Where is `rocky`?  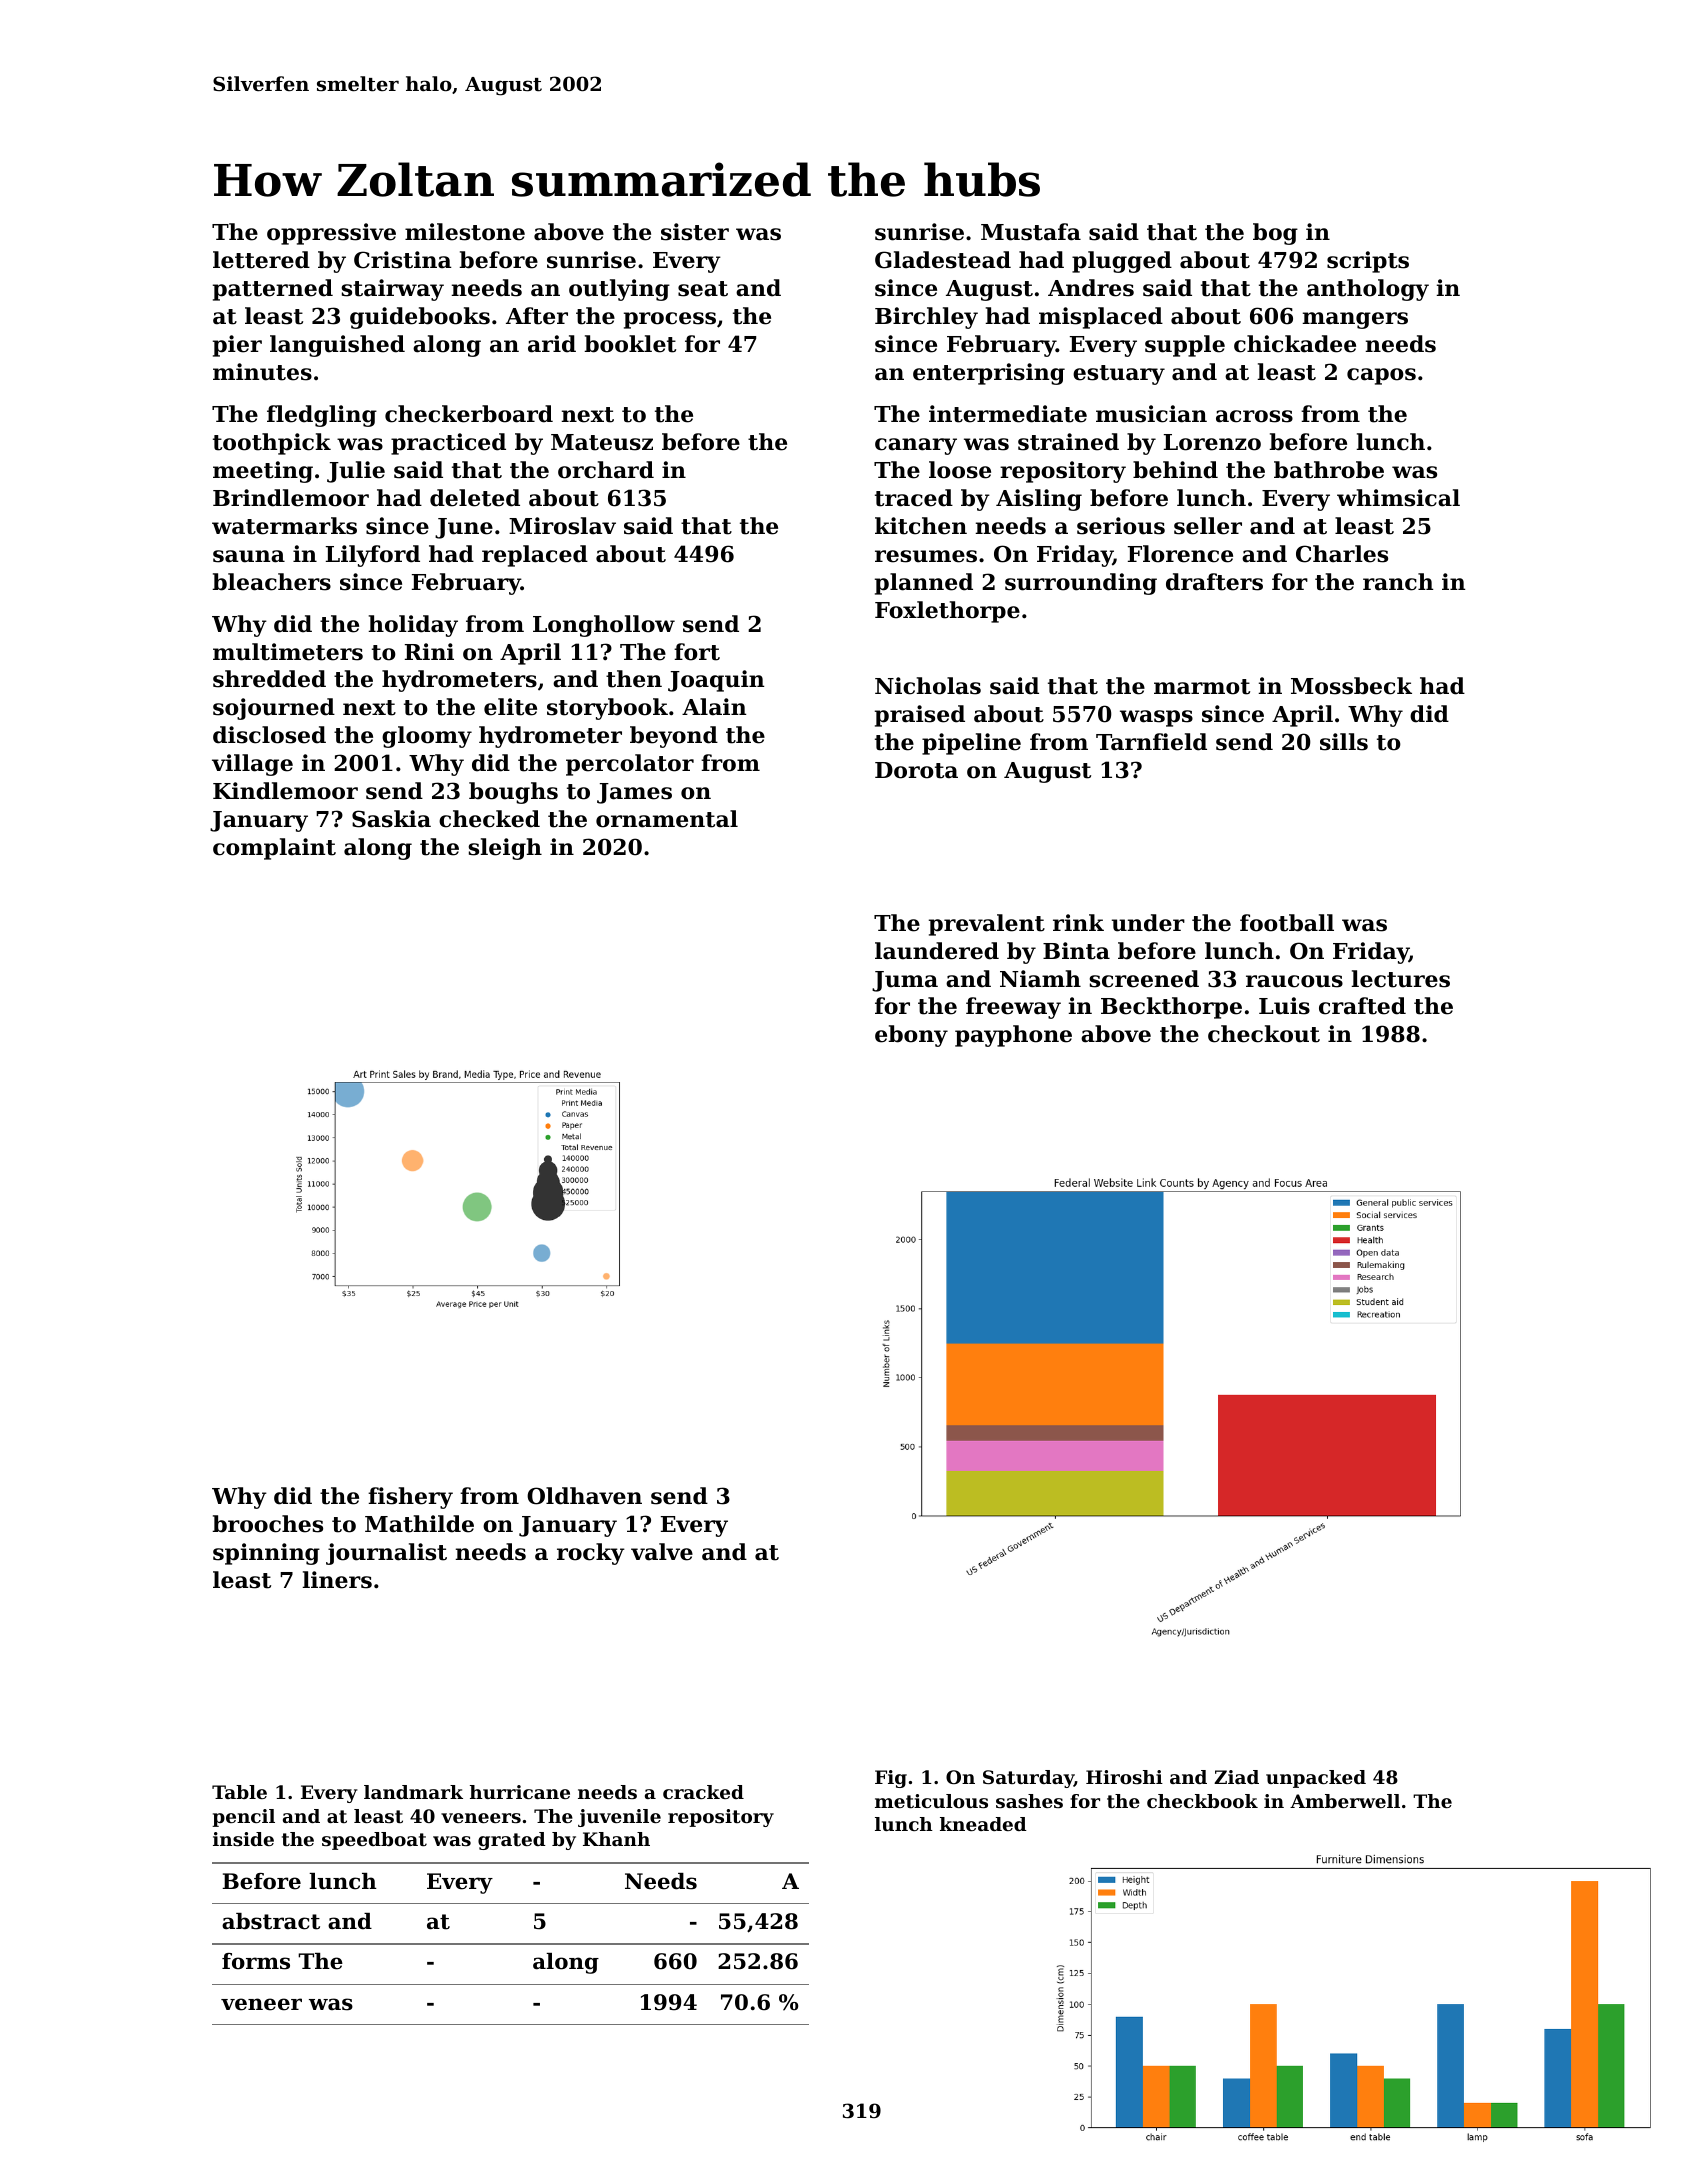 rocky is located at coordinates (591, 1554).
